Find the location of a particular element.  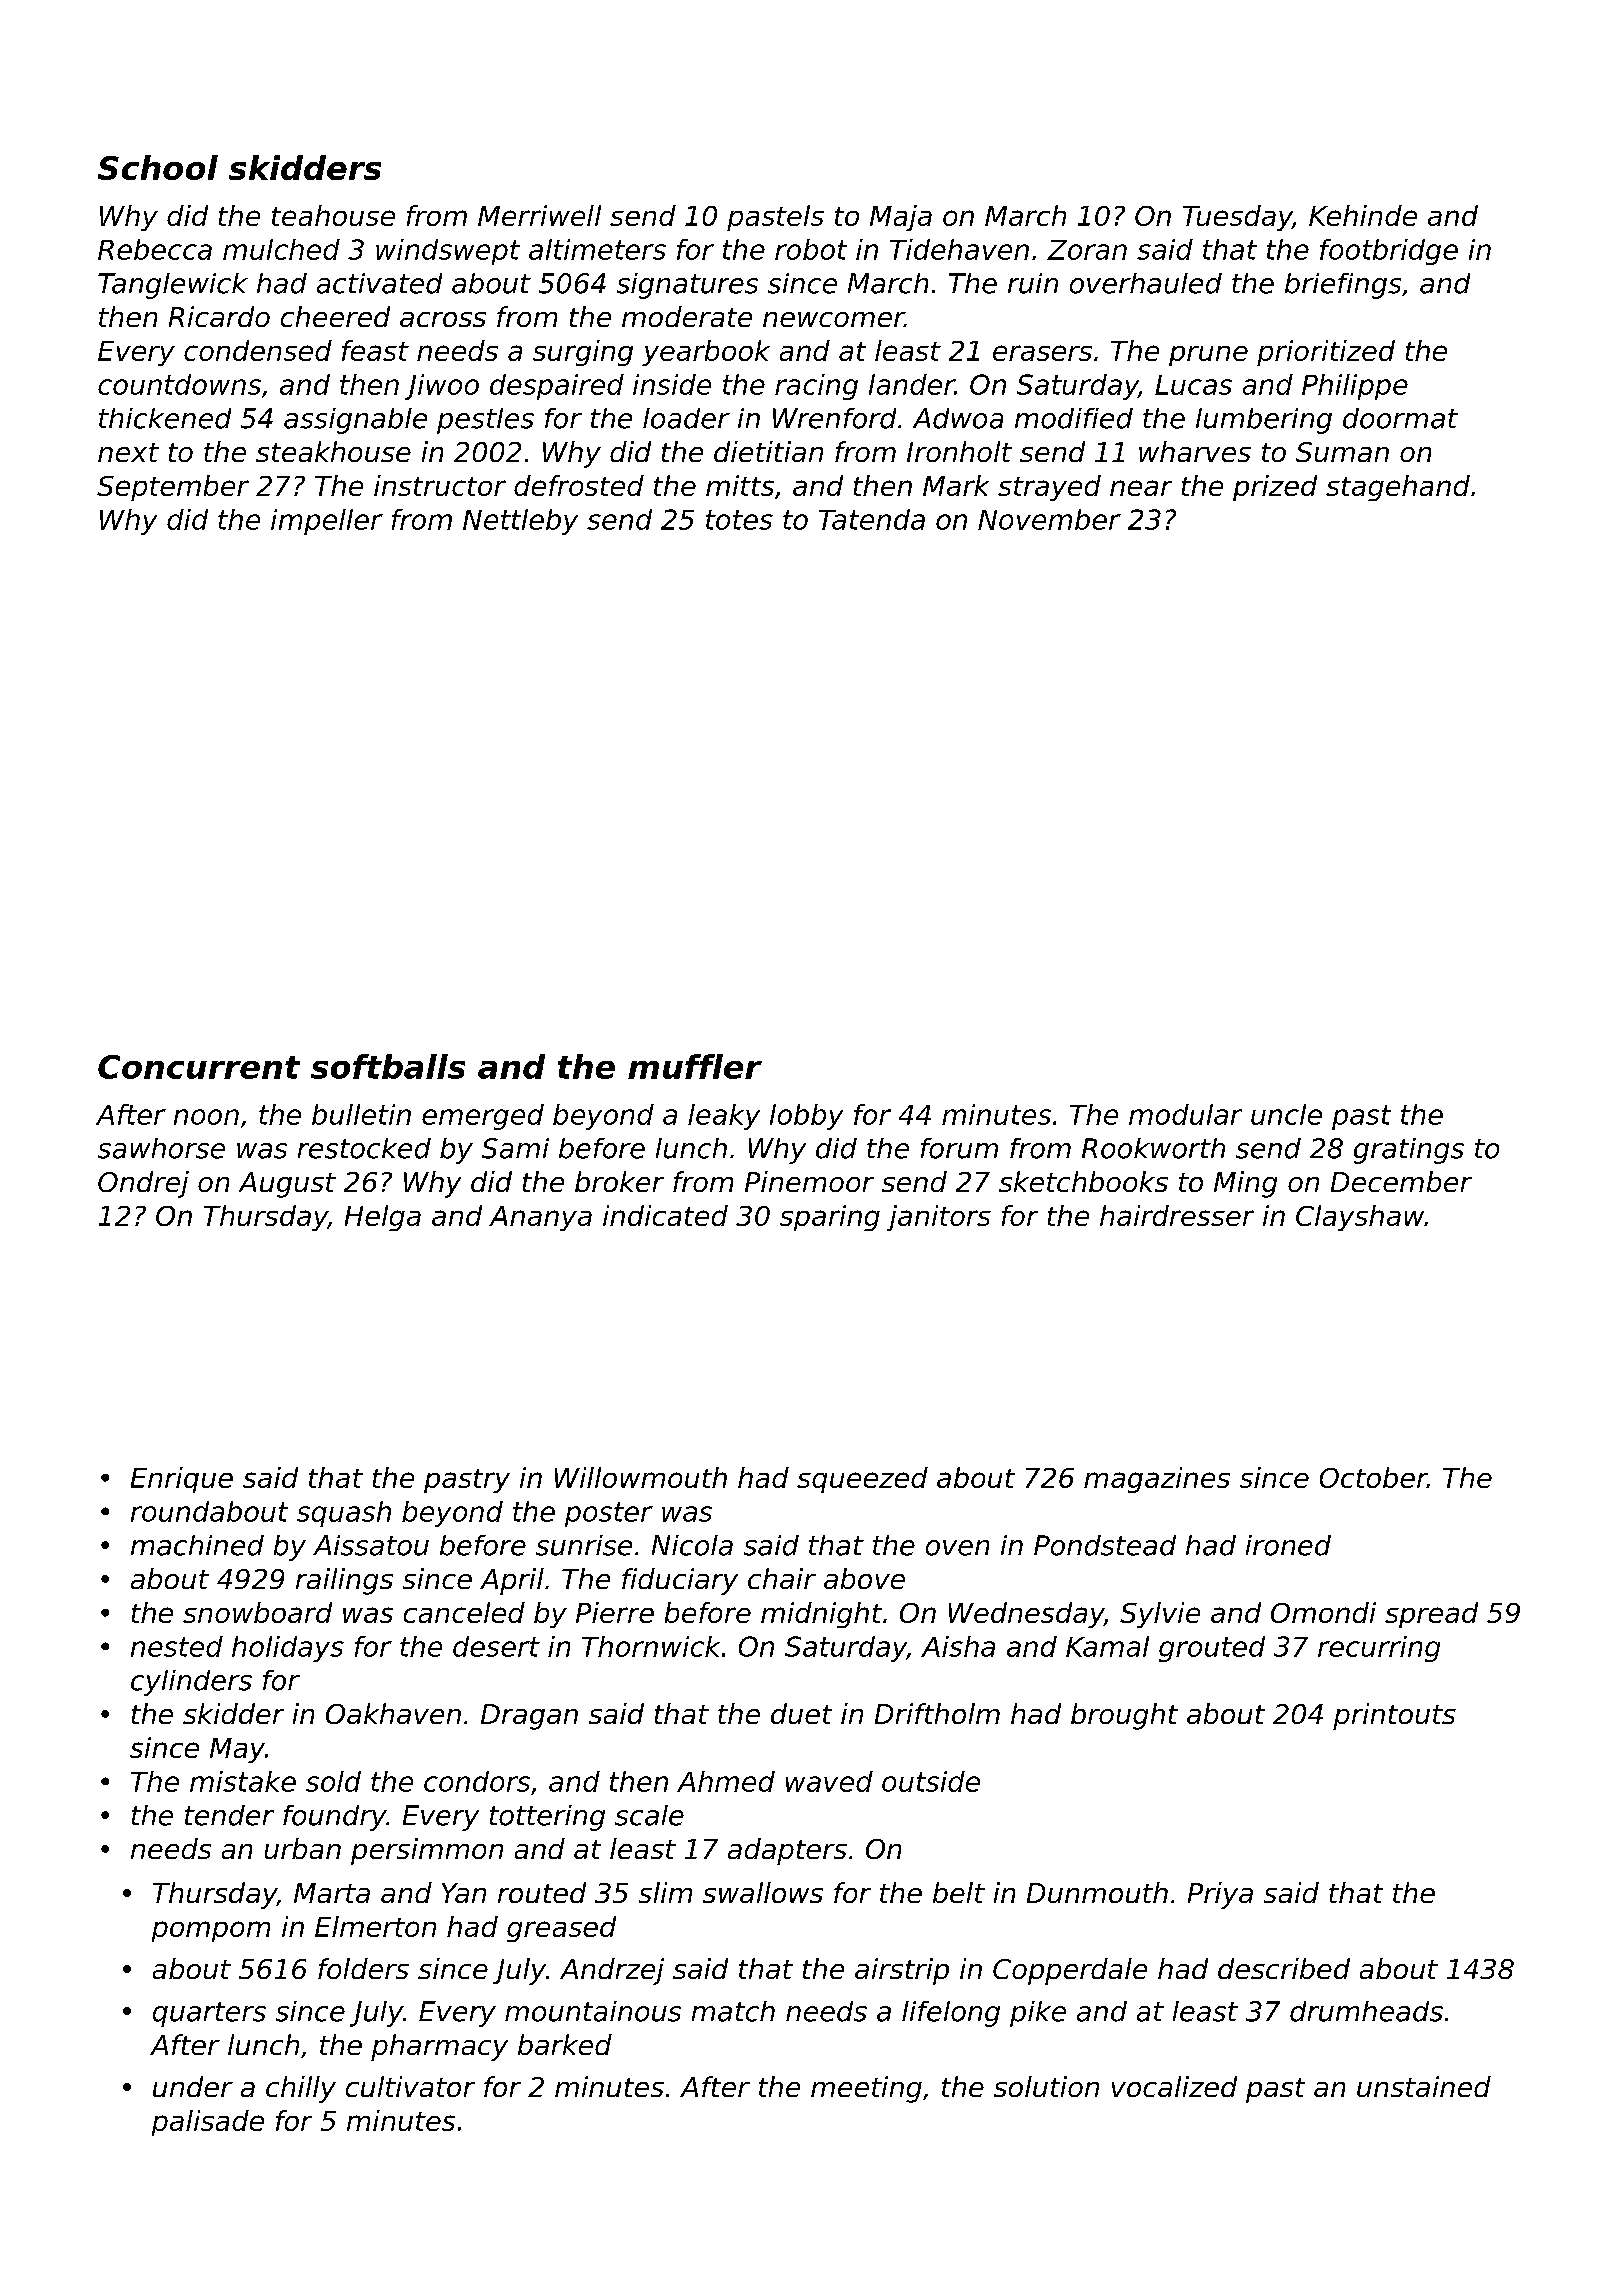

Helga is located at coordinates (383, 1218).
